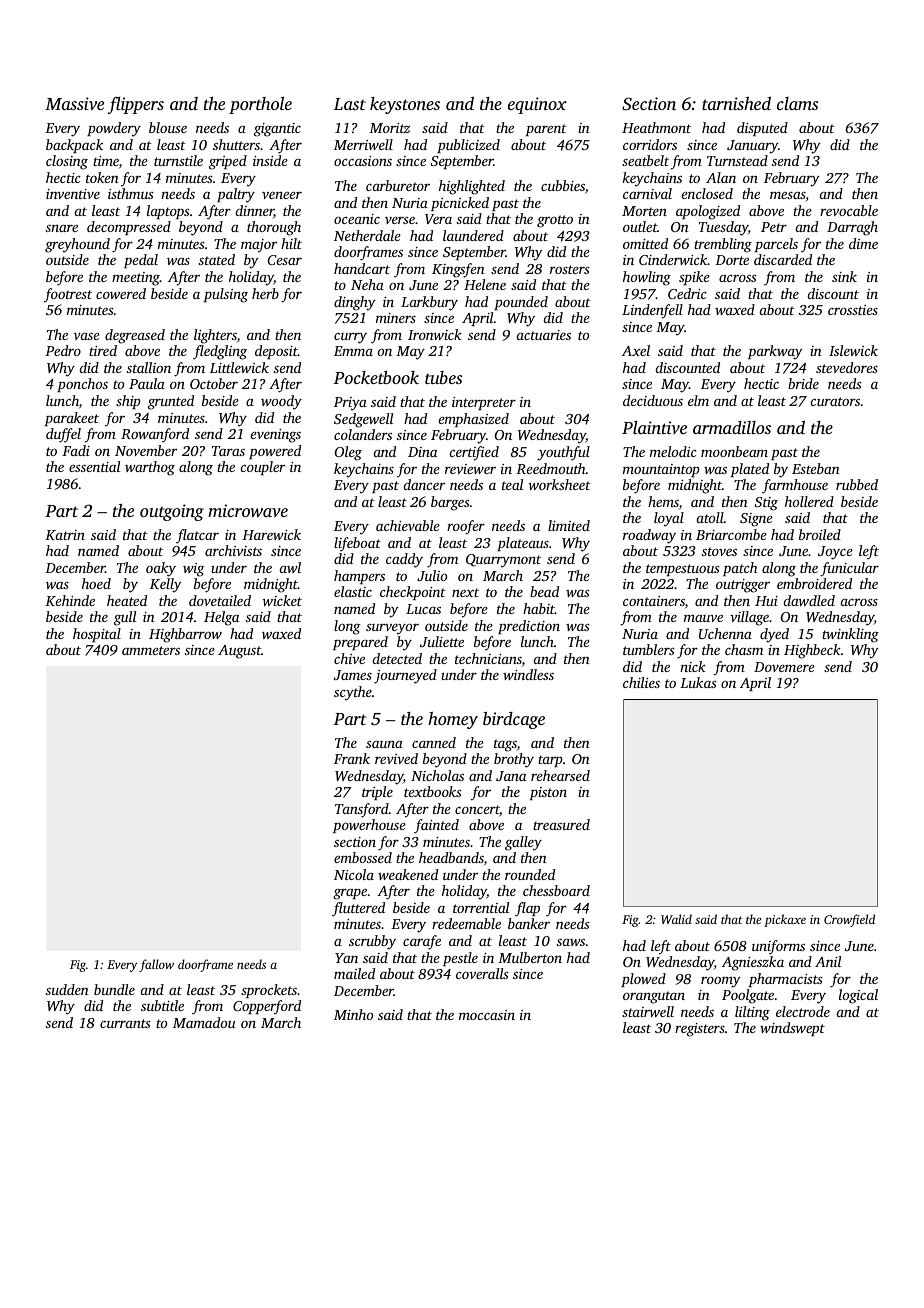 This image has height=1308, width=924. Describe the element at coordinates (484, 403) in the image. I see `interpreter` at that location.
